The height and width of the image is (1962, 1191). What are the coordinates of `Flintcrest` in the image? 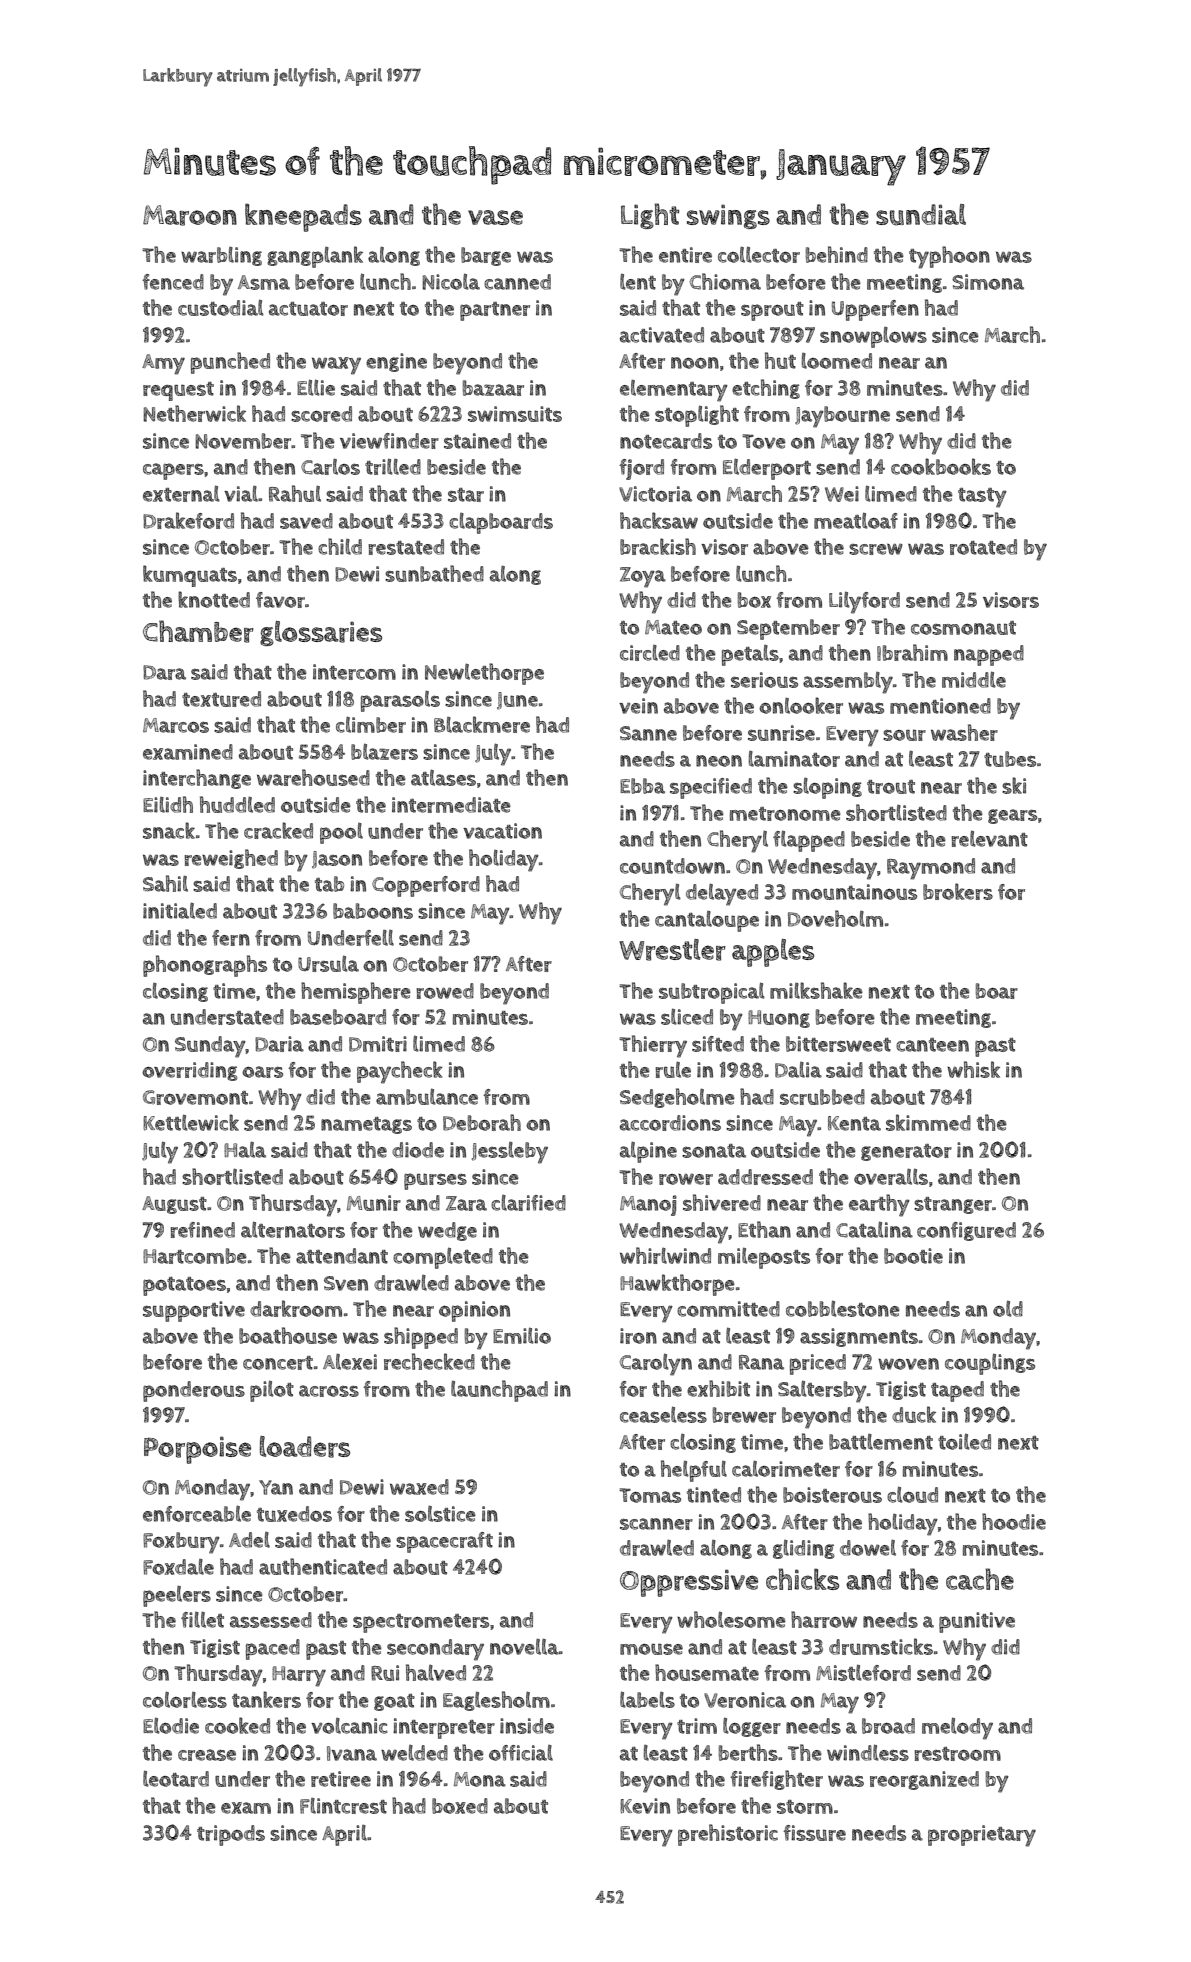 It's located at (343, 1806).
